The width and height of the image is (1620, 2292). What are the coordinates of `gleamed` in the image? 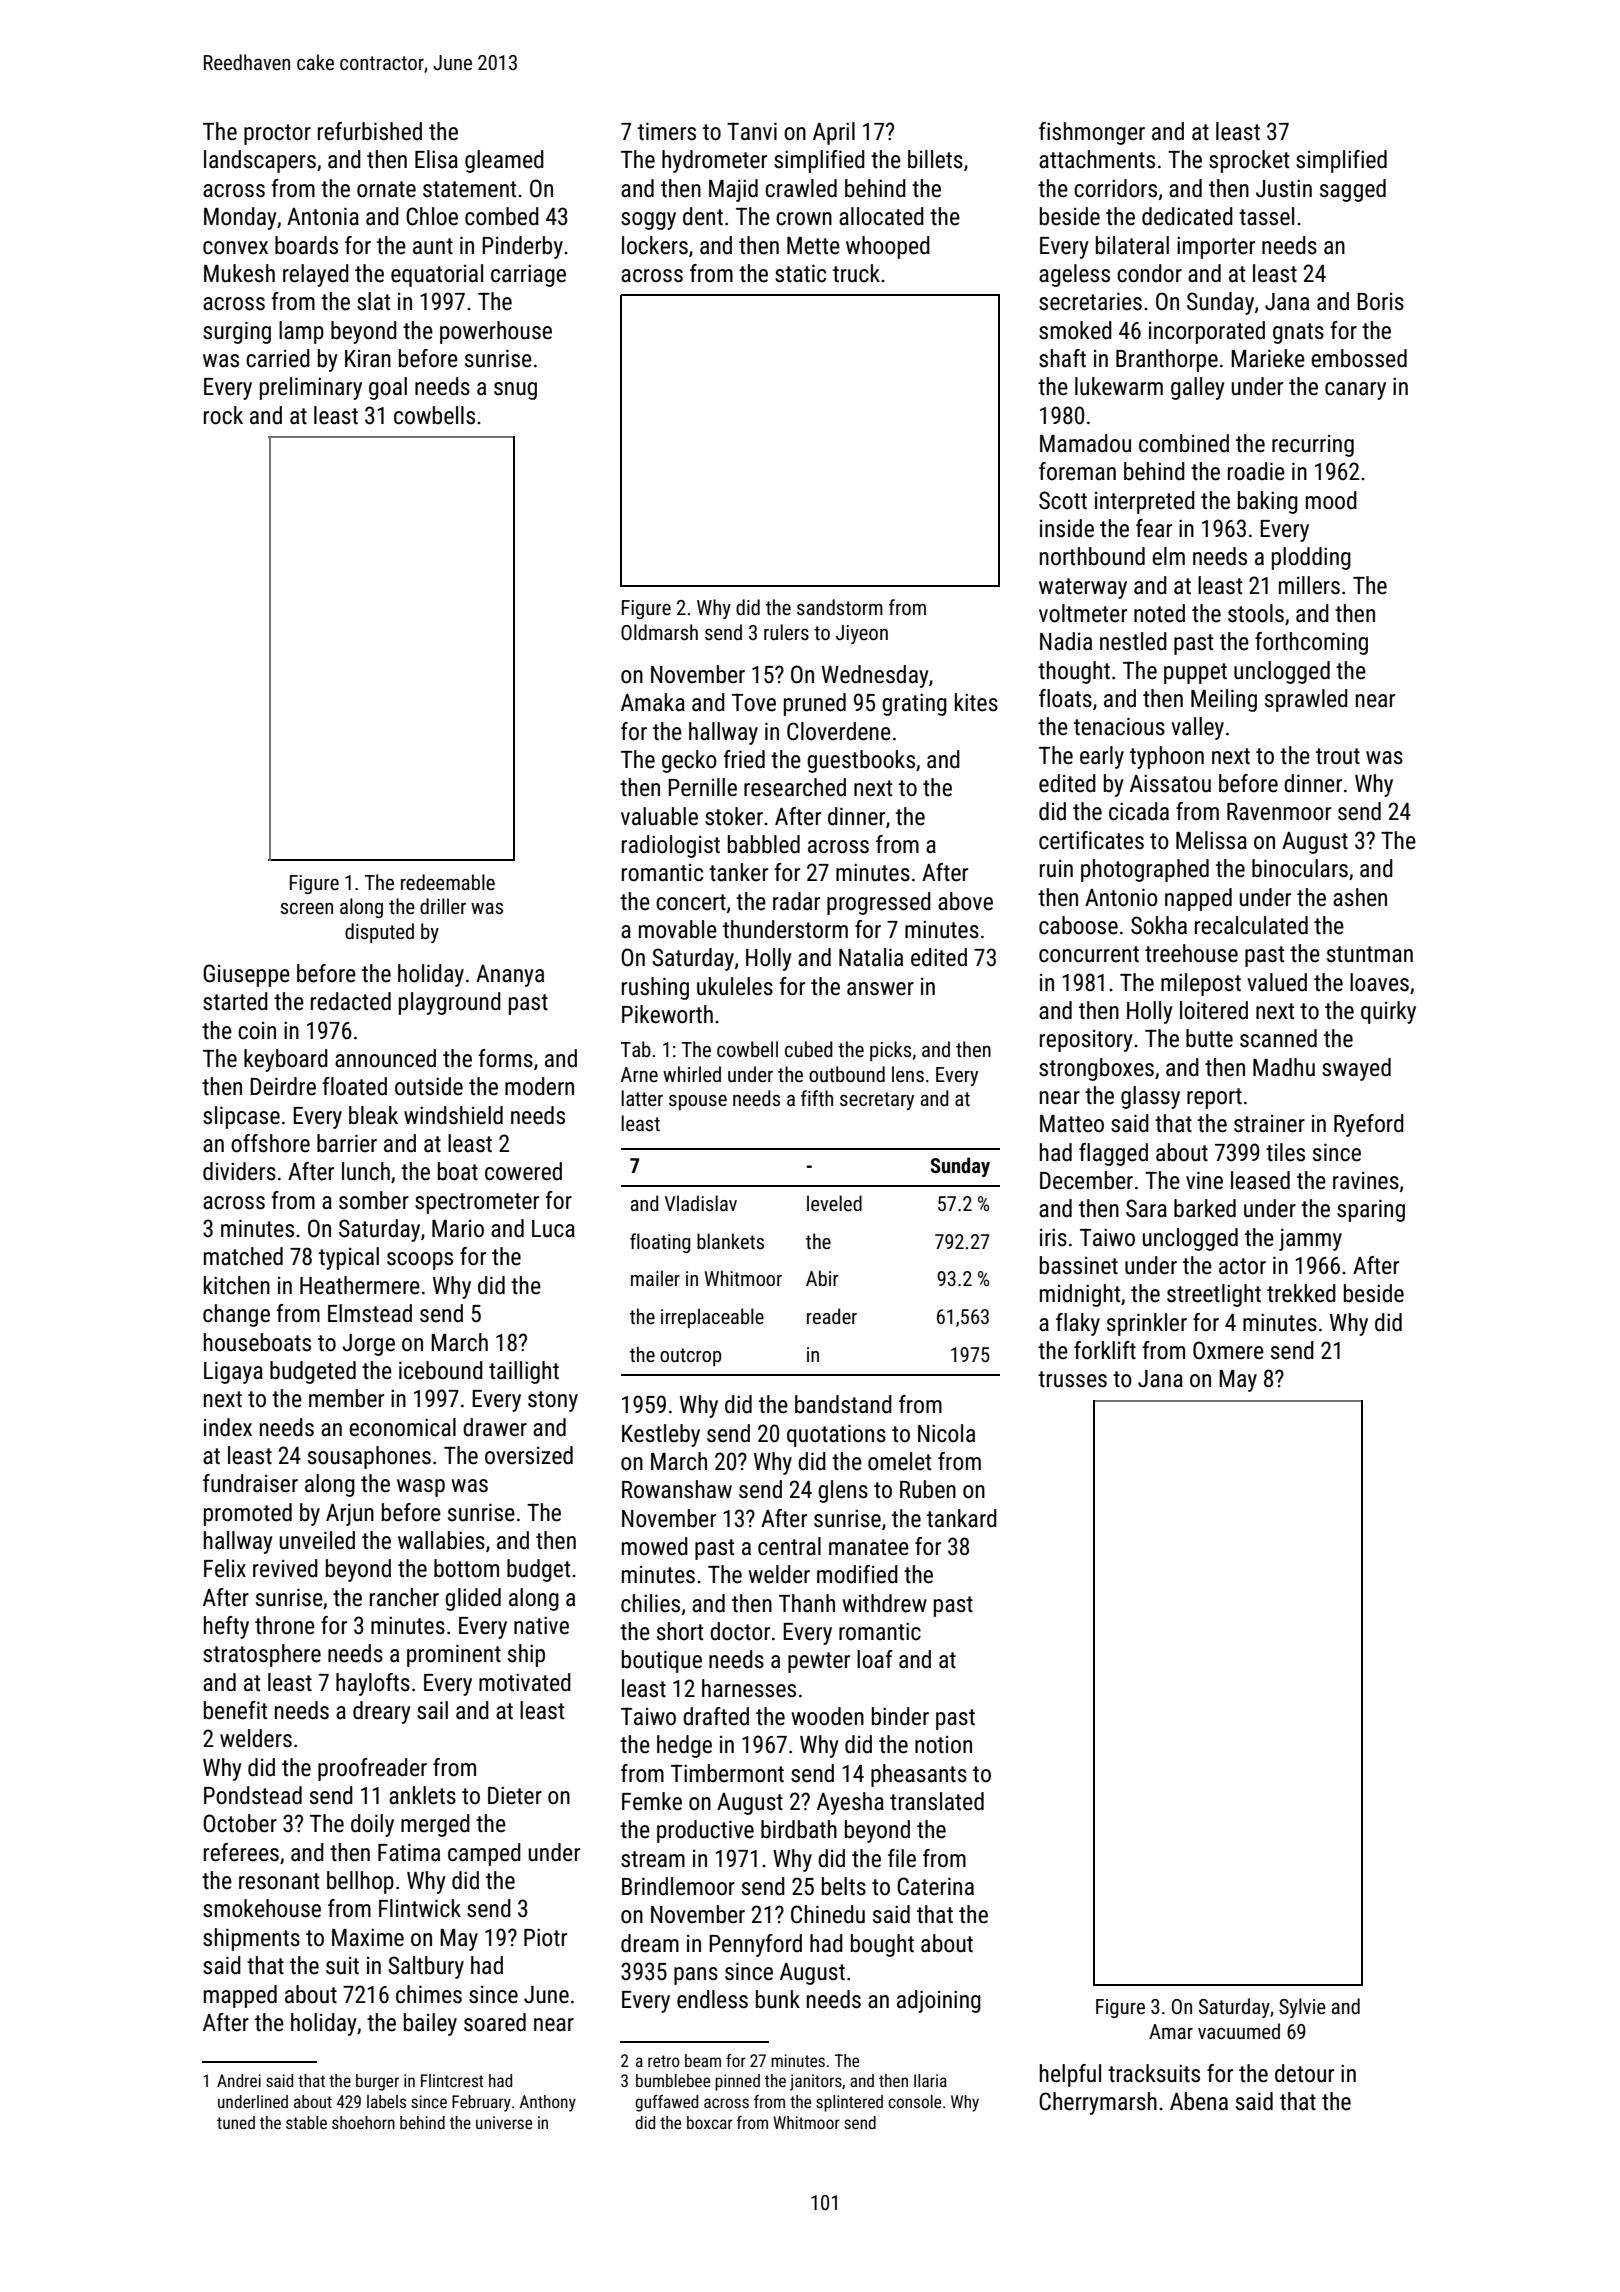 It's located at (504, 161).
